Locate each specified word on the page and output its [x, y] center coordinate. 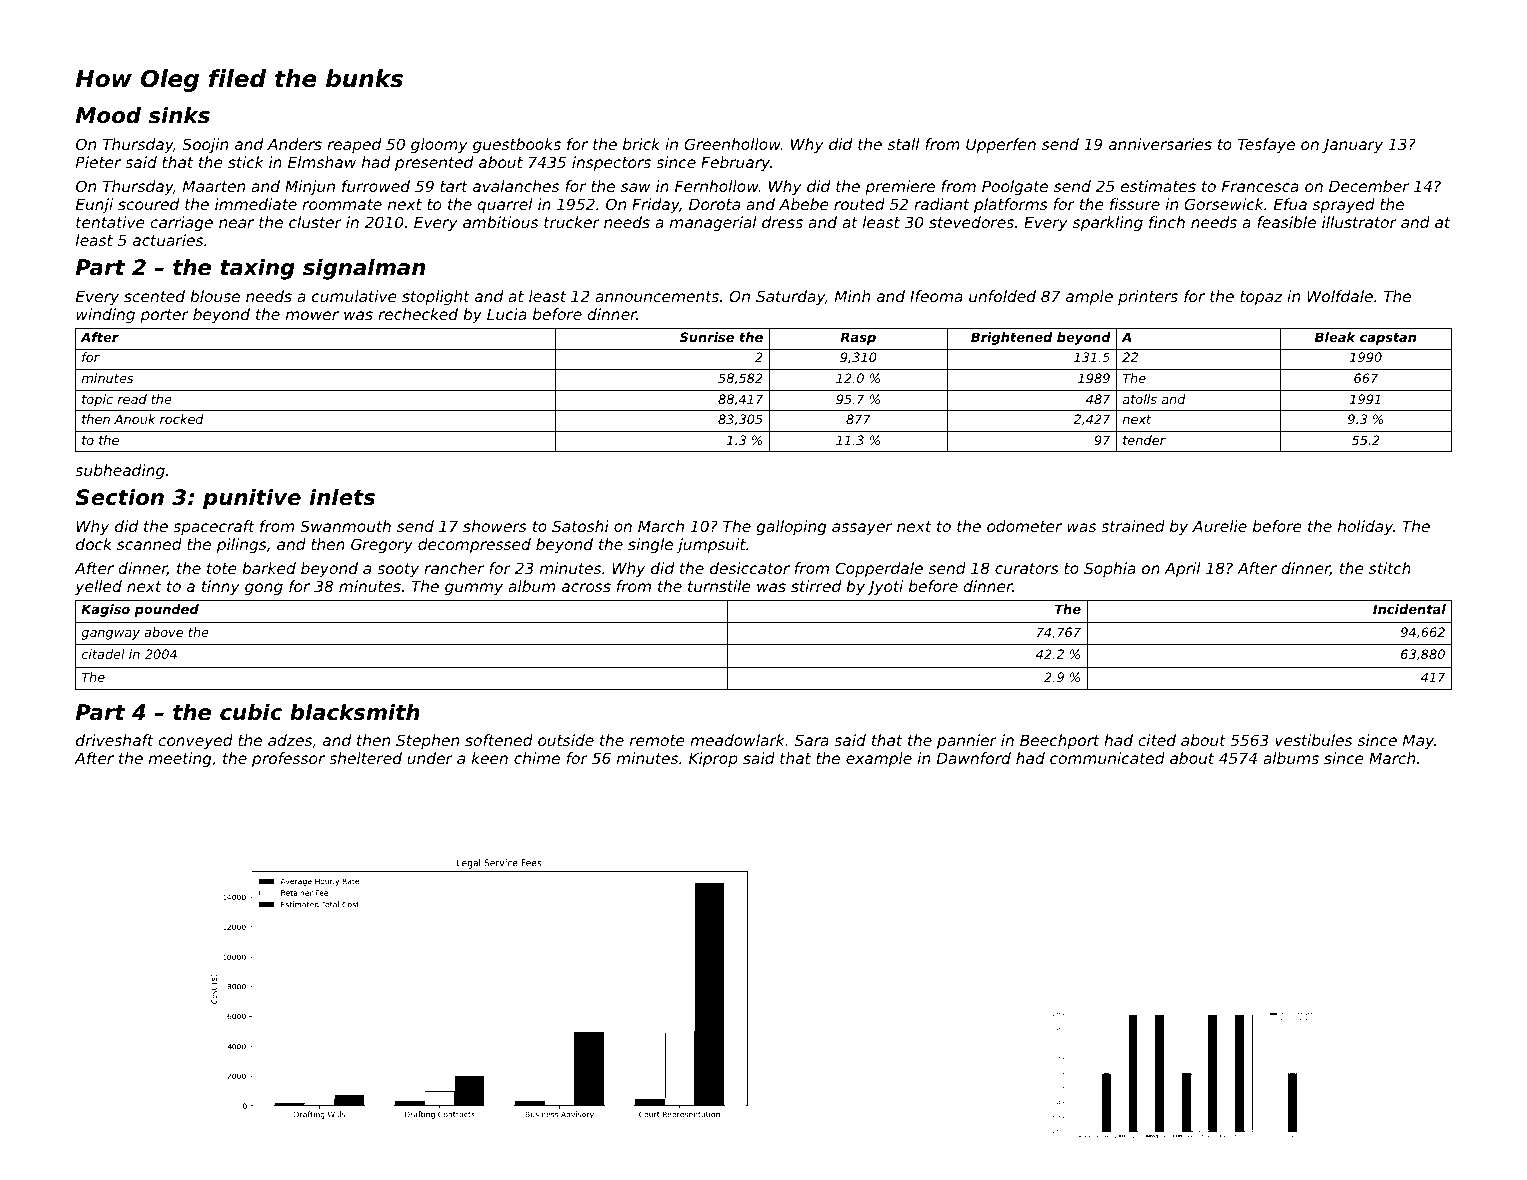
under [430, 758]
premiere [900, 187]
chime [537, 758]
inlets [342, 497]
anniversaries [1160, 144]
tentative [110, 222]
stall [904, 144]
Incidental [1409, 609]
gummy [474, 589]
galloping [792, 527]
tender [1144, 440]
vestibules [1313, 740]
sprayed [1344, 205]
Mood [108, 115]
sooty [398, 570]
